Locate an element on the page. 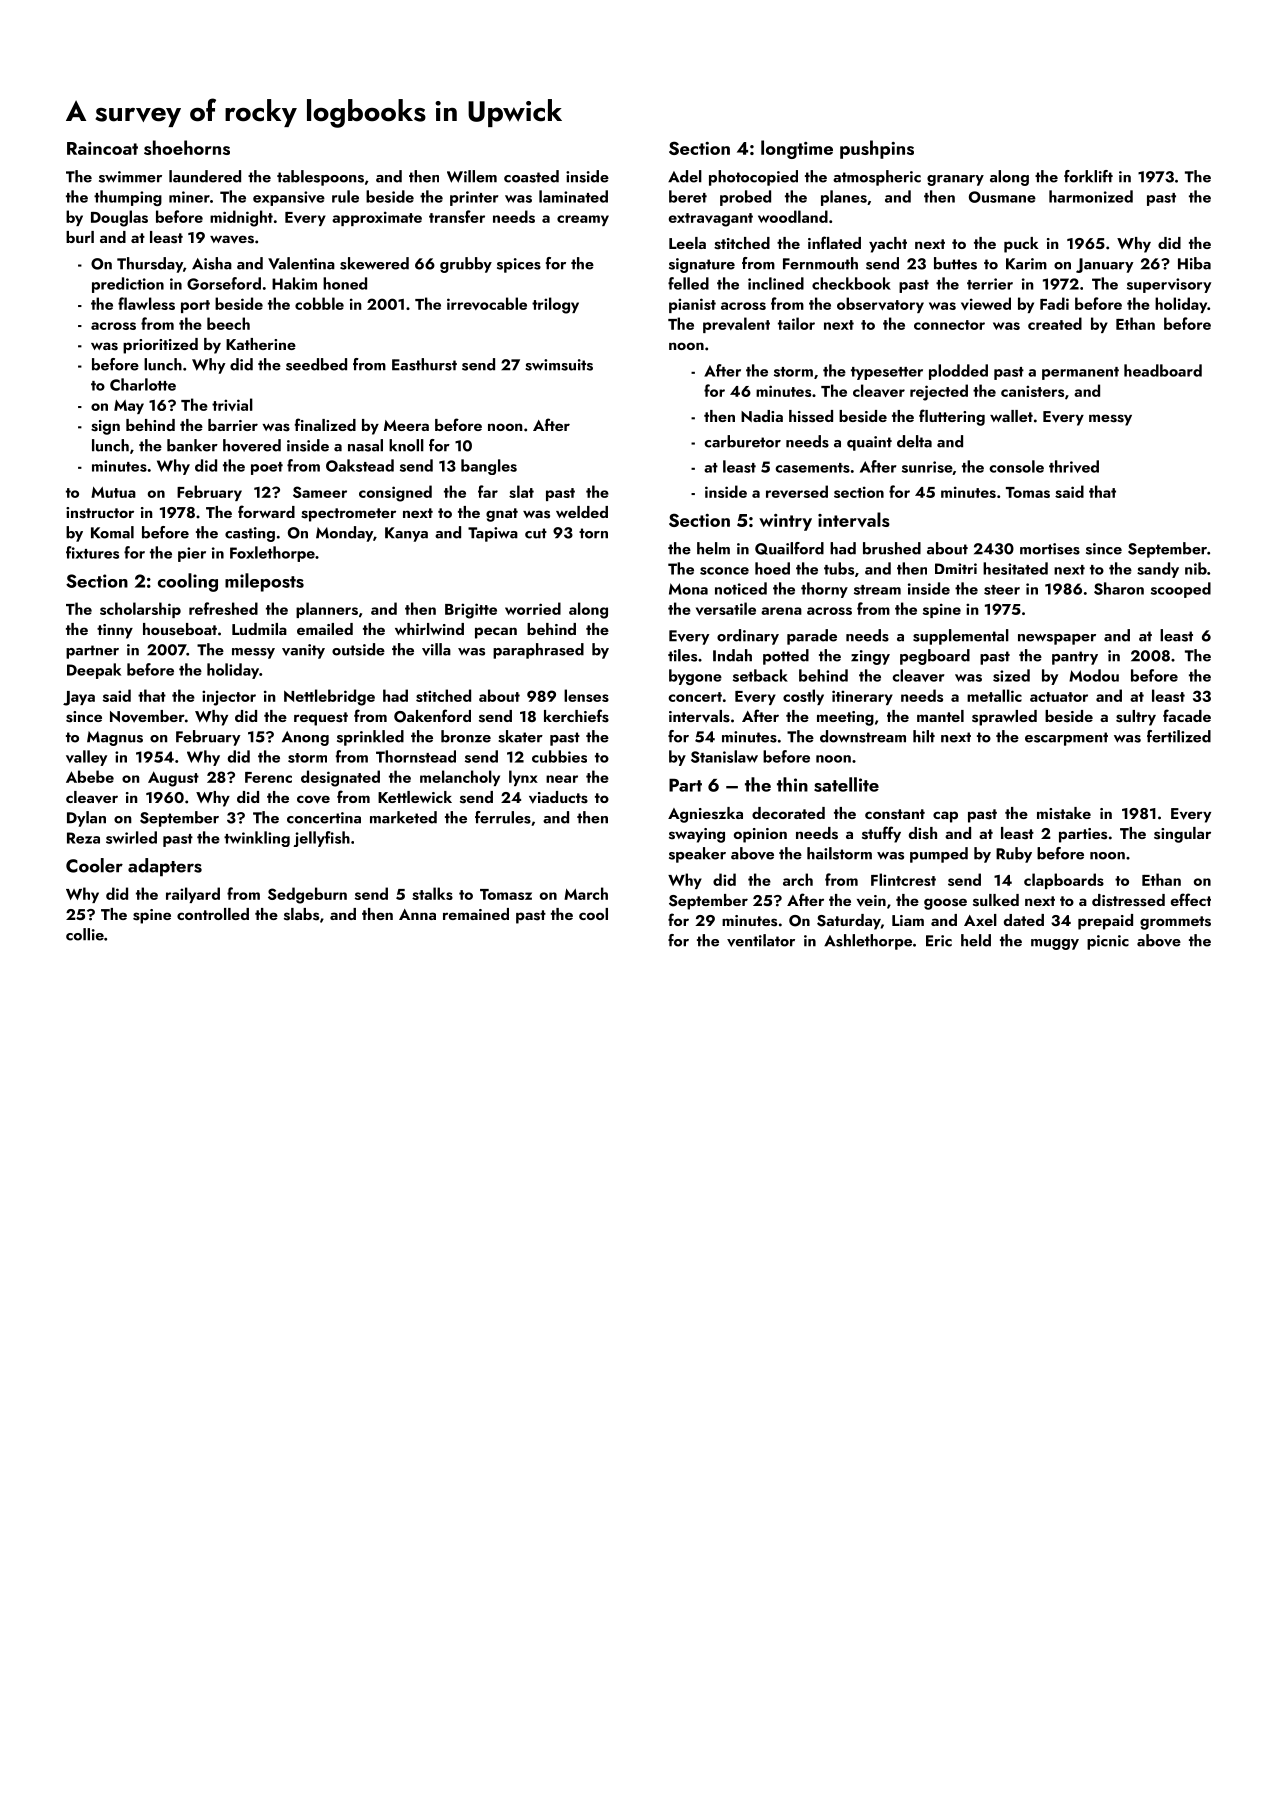 Image resolution: width=1277 pixels, height=1807 pixels. opinion is located at coordinates (760, 835).
